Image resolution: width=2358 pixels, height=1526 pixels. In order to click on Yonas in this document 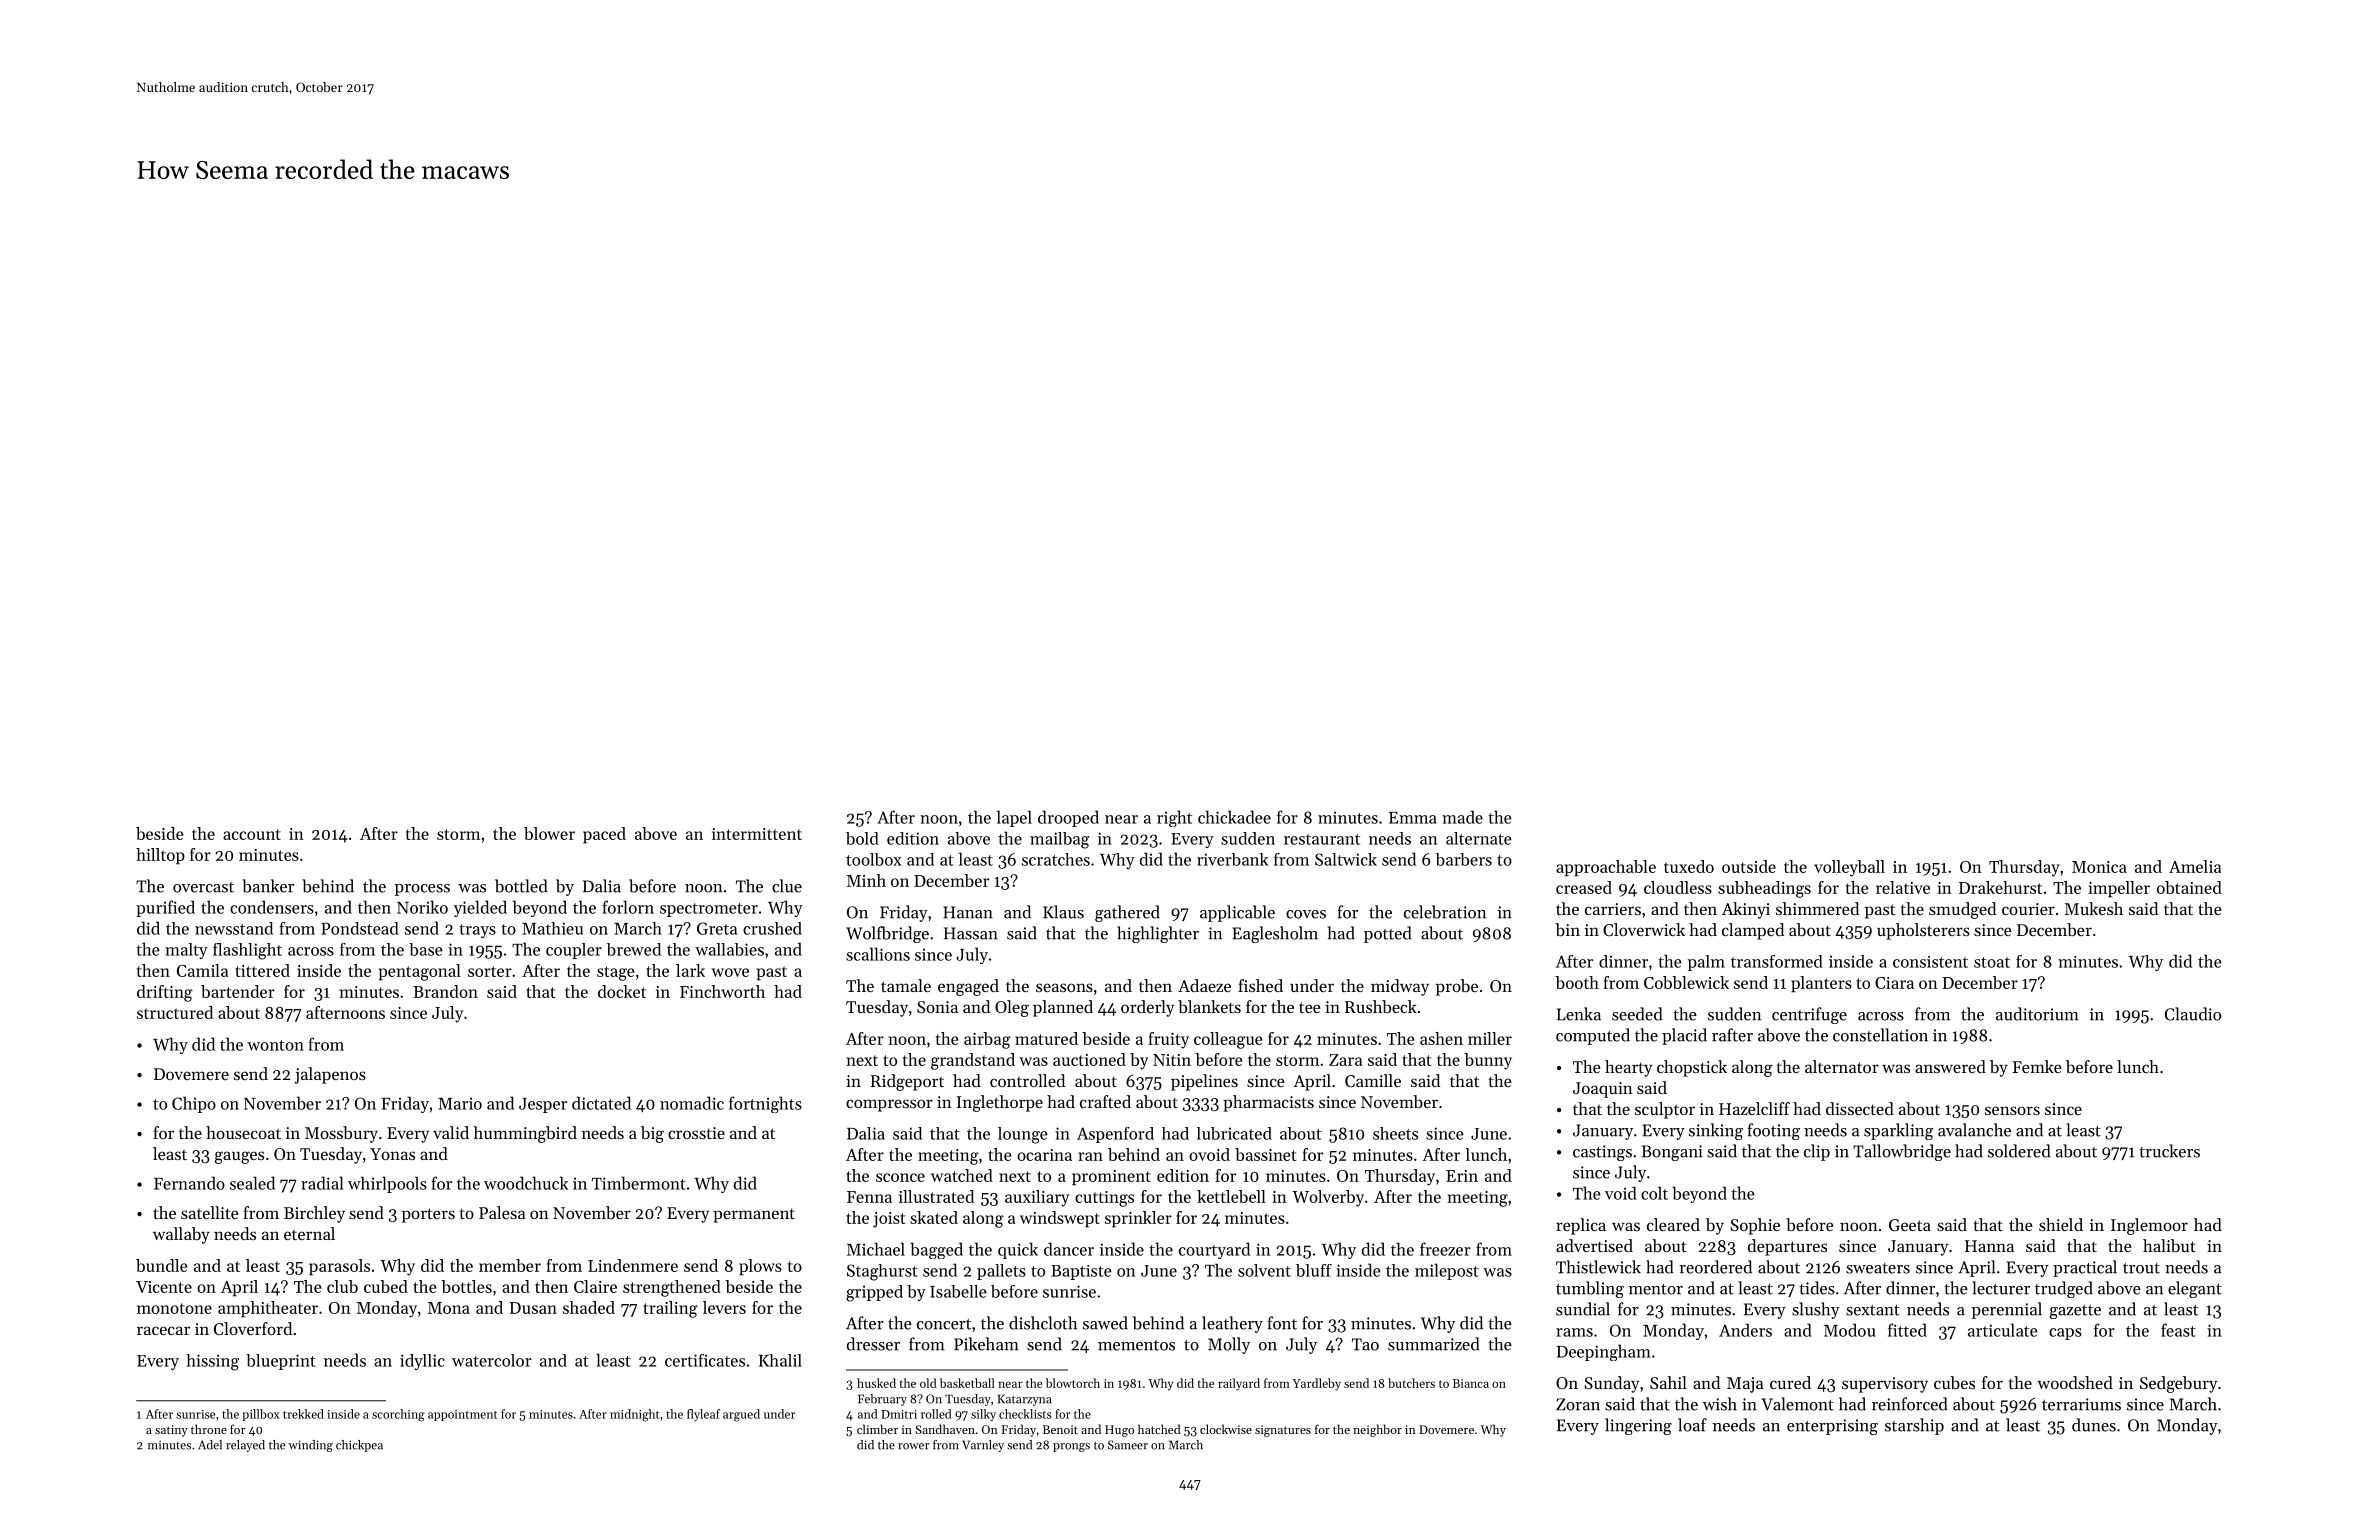, I will do `click(392, 1154)`.
